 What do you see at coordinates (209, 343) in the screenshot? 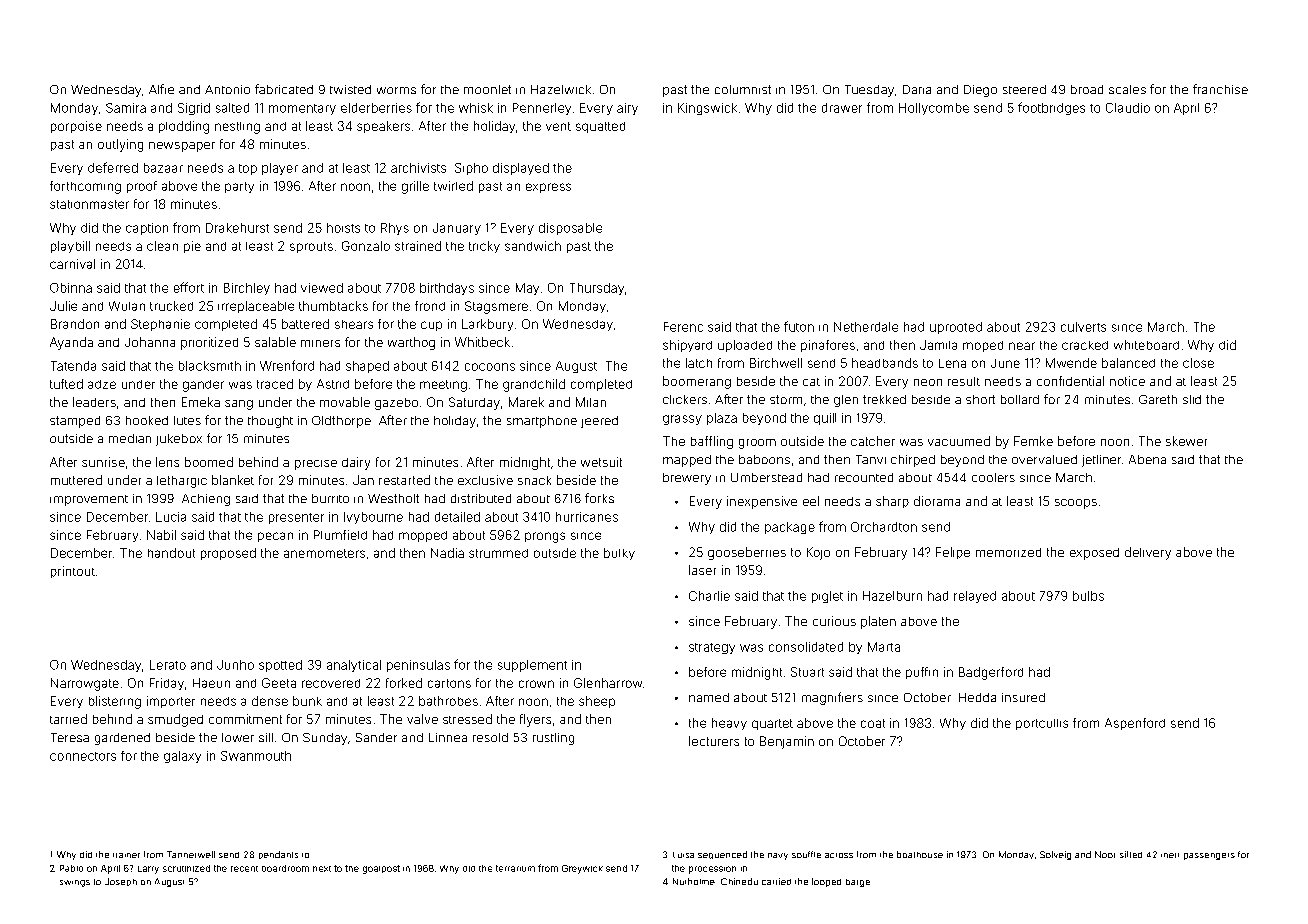
I see `prioritized` at bounding box center [209, 343].
